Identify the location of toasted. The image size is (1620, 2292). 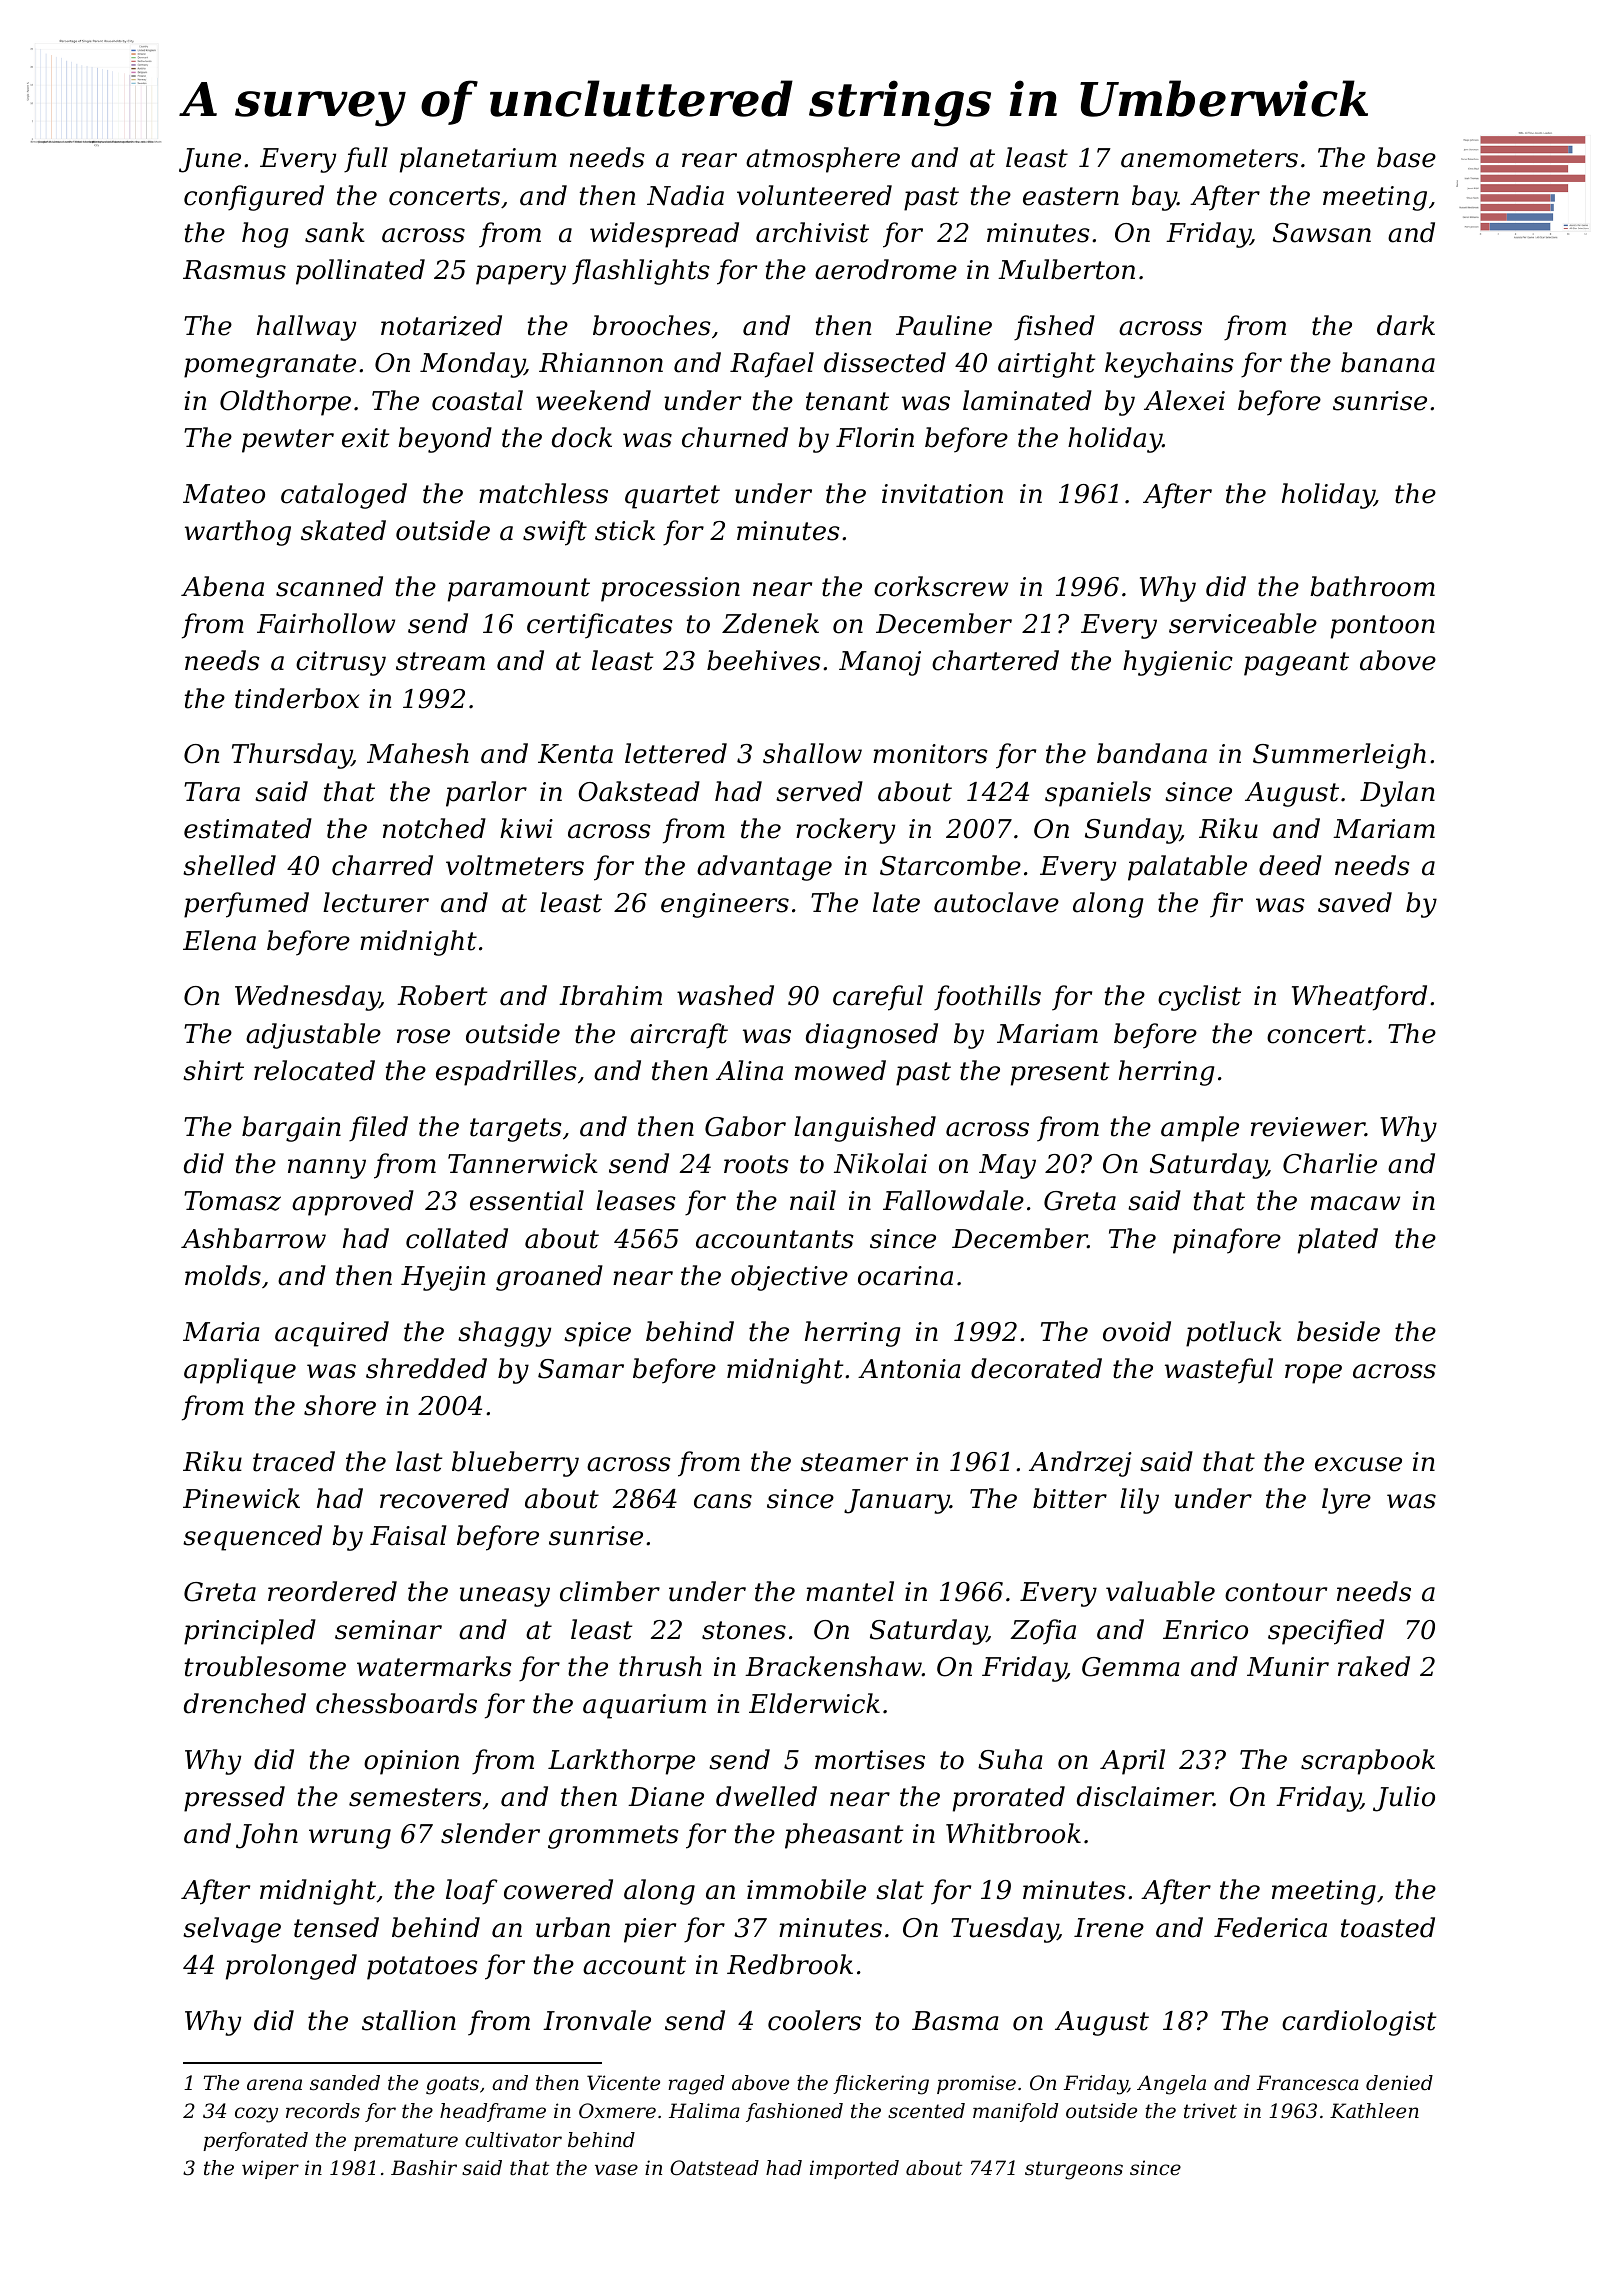
(1388, 1927).
